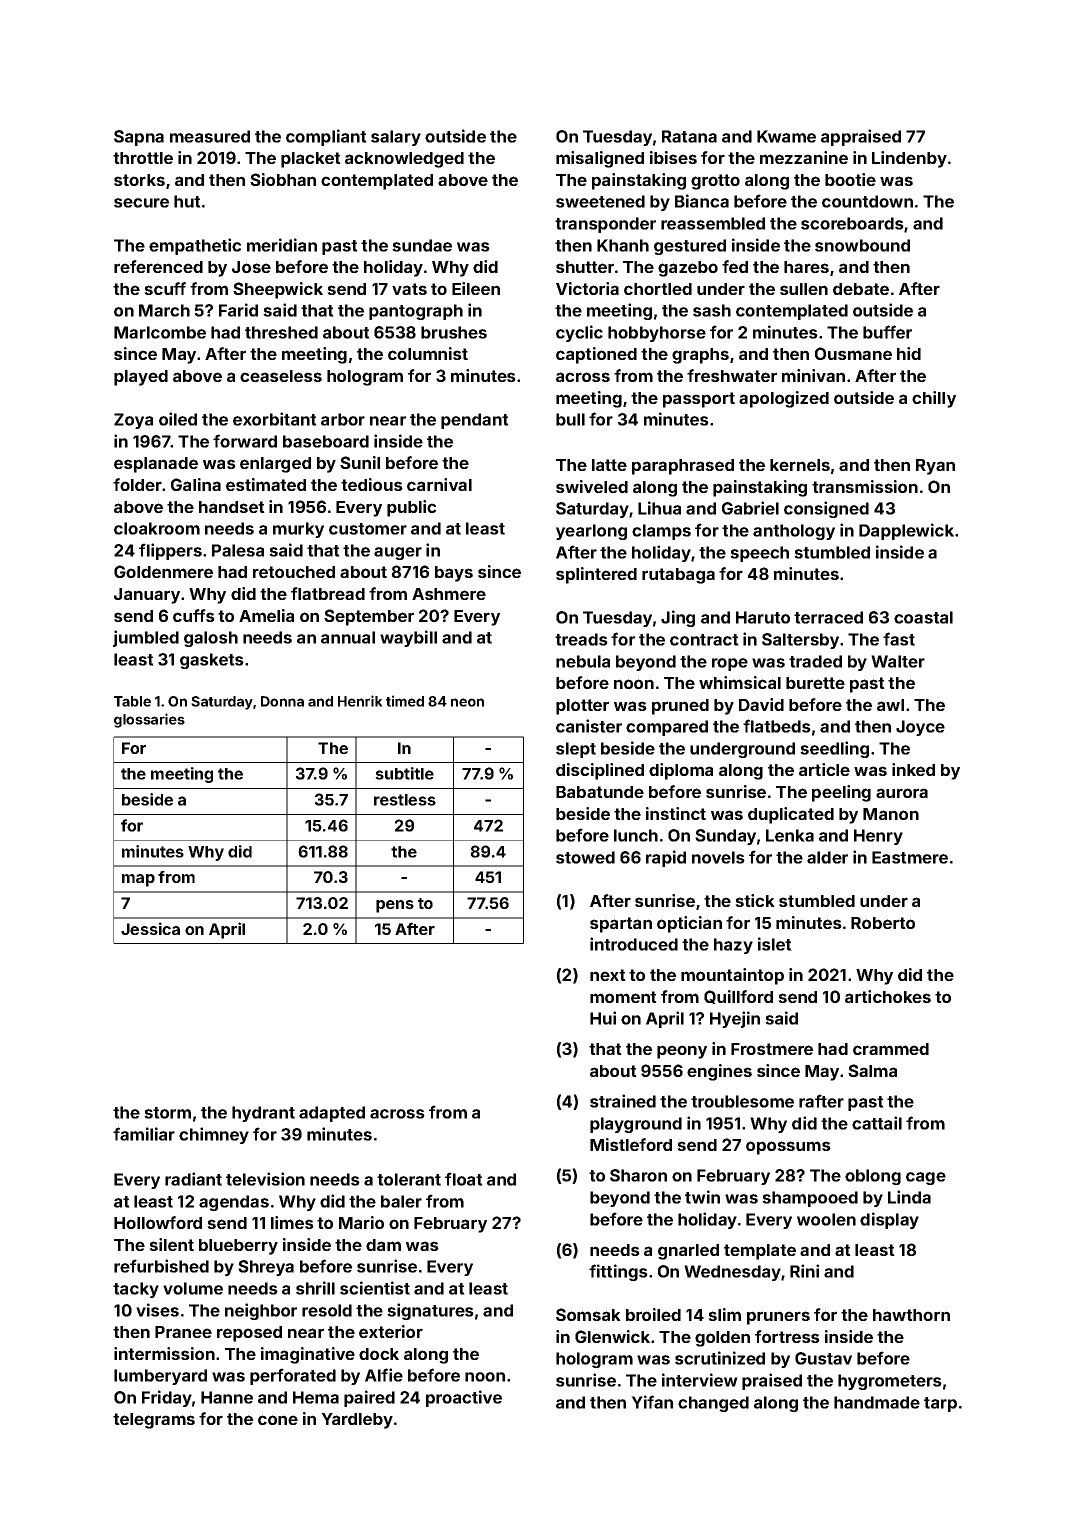 This screenshot has width=1079, height=1526. Describe the element at coordinates (234, 1203) in the screenshot. I see `agendas` at that location.
